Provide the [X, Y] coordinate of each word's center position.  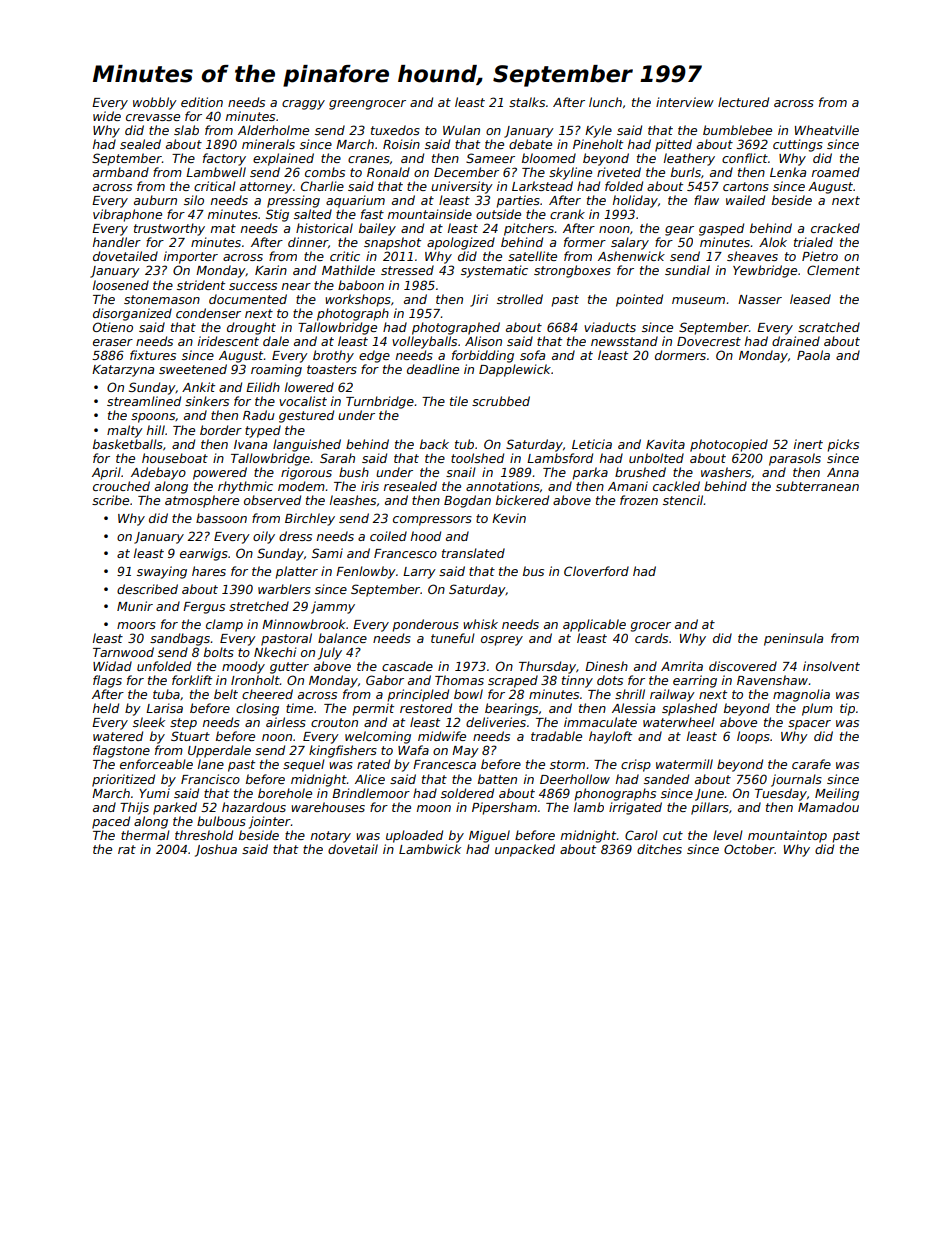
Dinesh [606, 666]
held [106, 708]
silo [194, 200]
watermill [684, 764]
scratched [829, 327]
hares [209, 571]
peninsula [793, 639]
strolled [520, 299]
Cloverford [596, 571]
